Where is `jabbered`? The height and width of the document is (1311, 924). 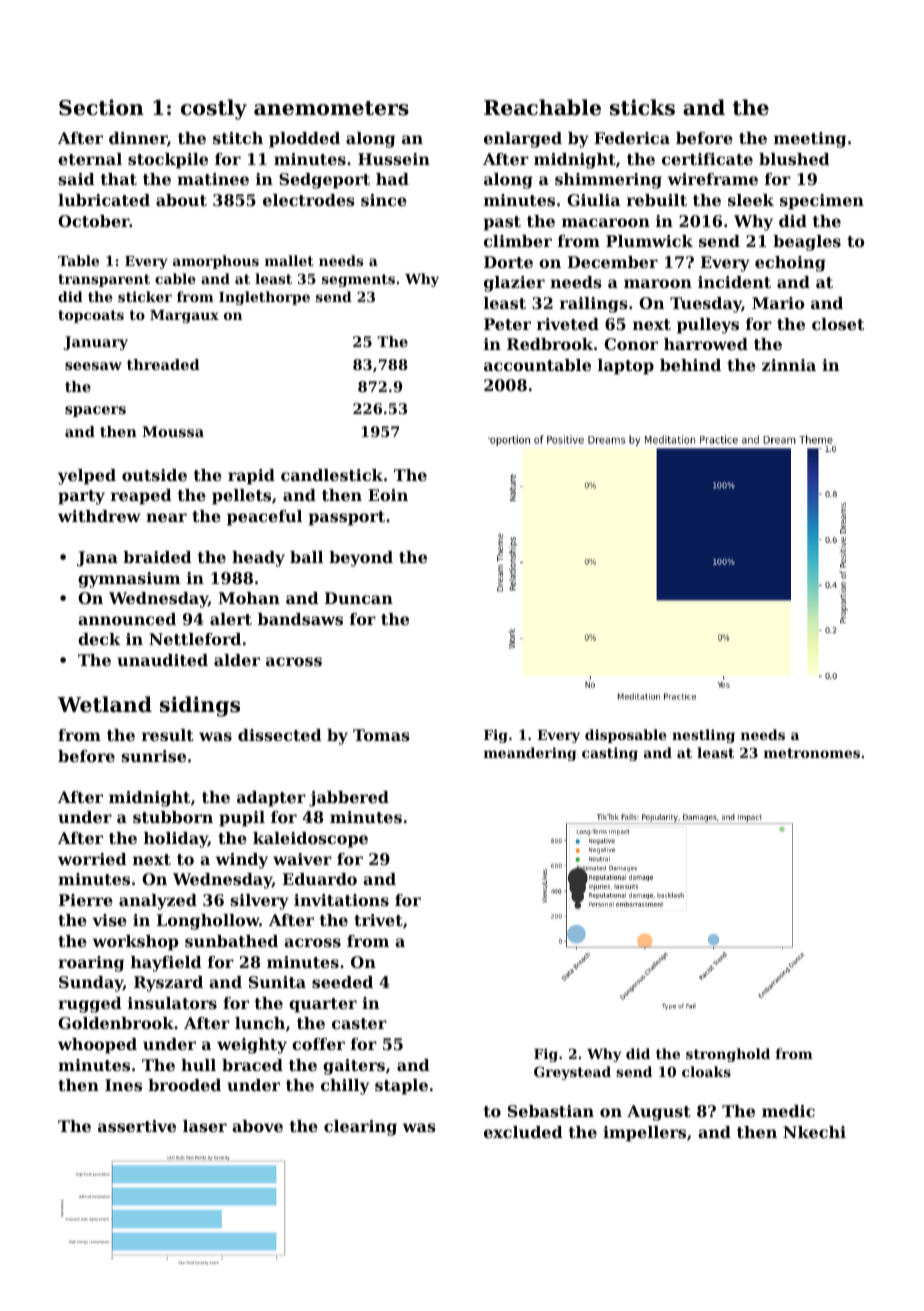
jabbered is located at coordinates (349, 799).
